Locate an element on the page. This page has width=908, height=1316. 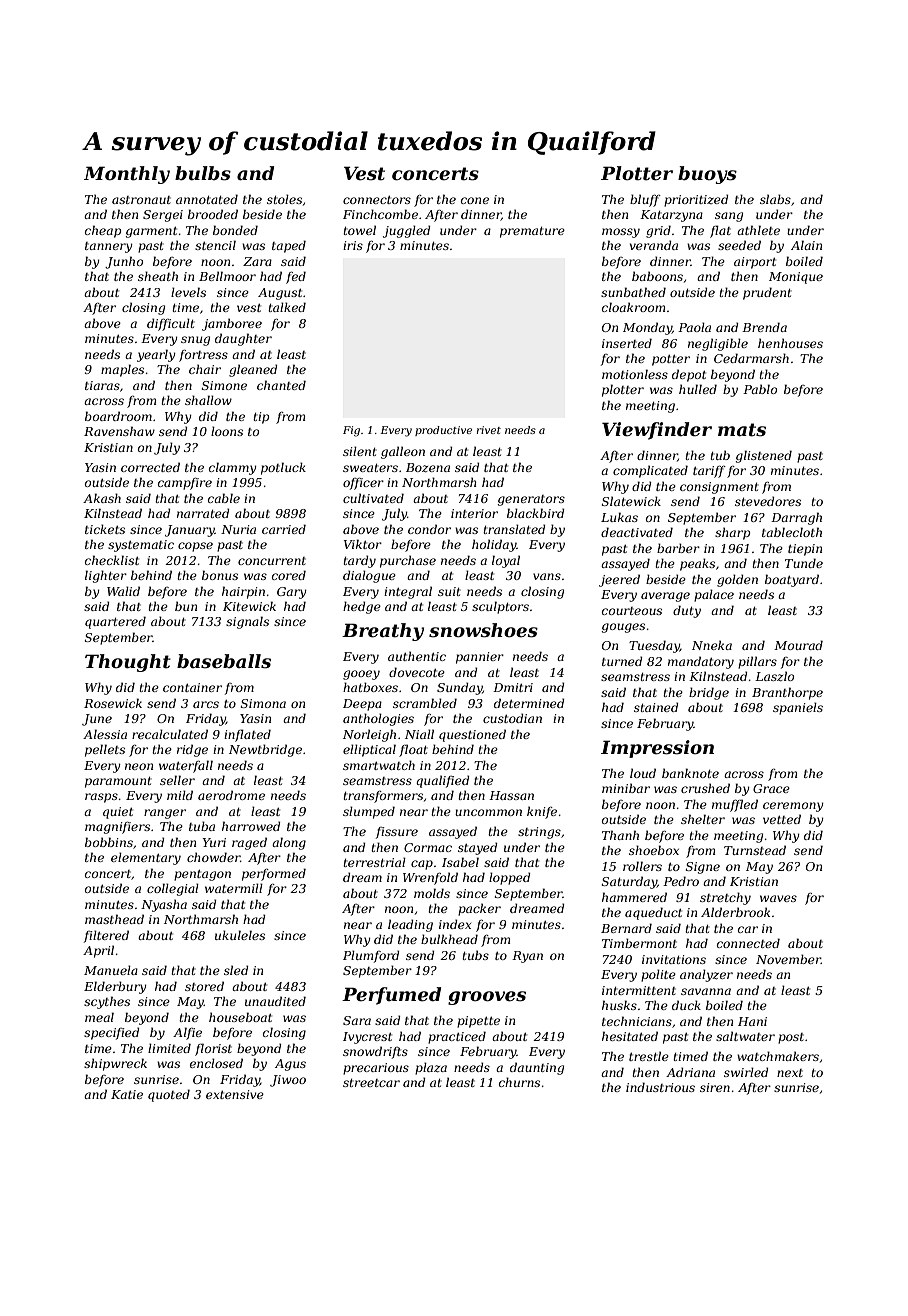
baseballs is located at coordinates (224, 661).
